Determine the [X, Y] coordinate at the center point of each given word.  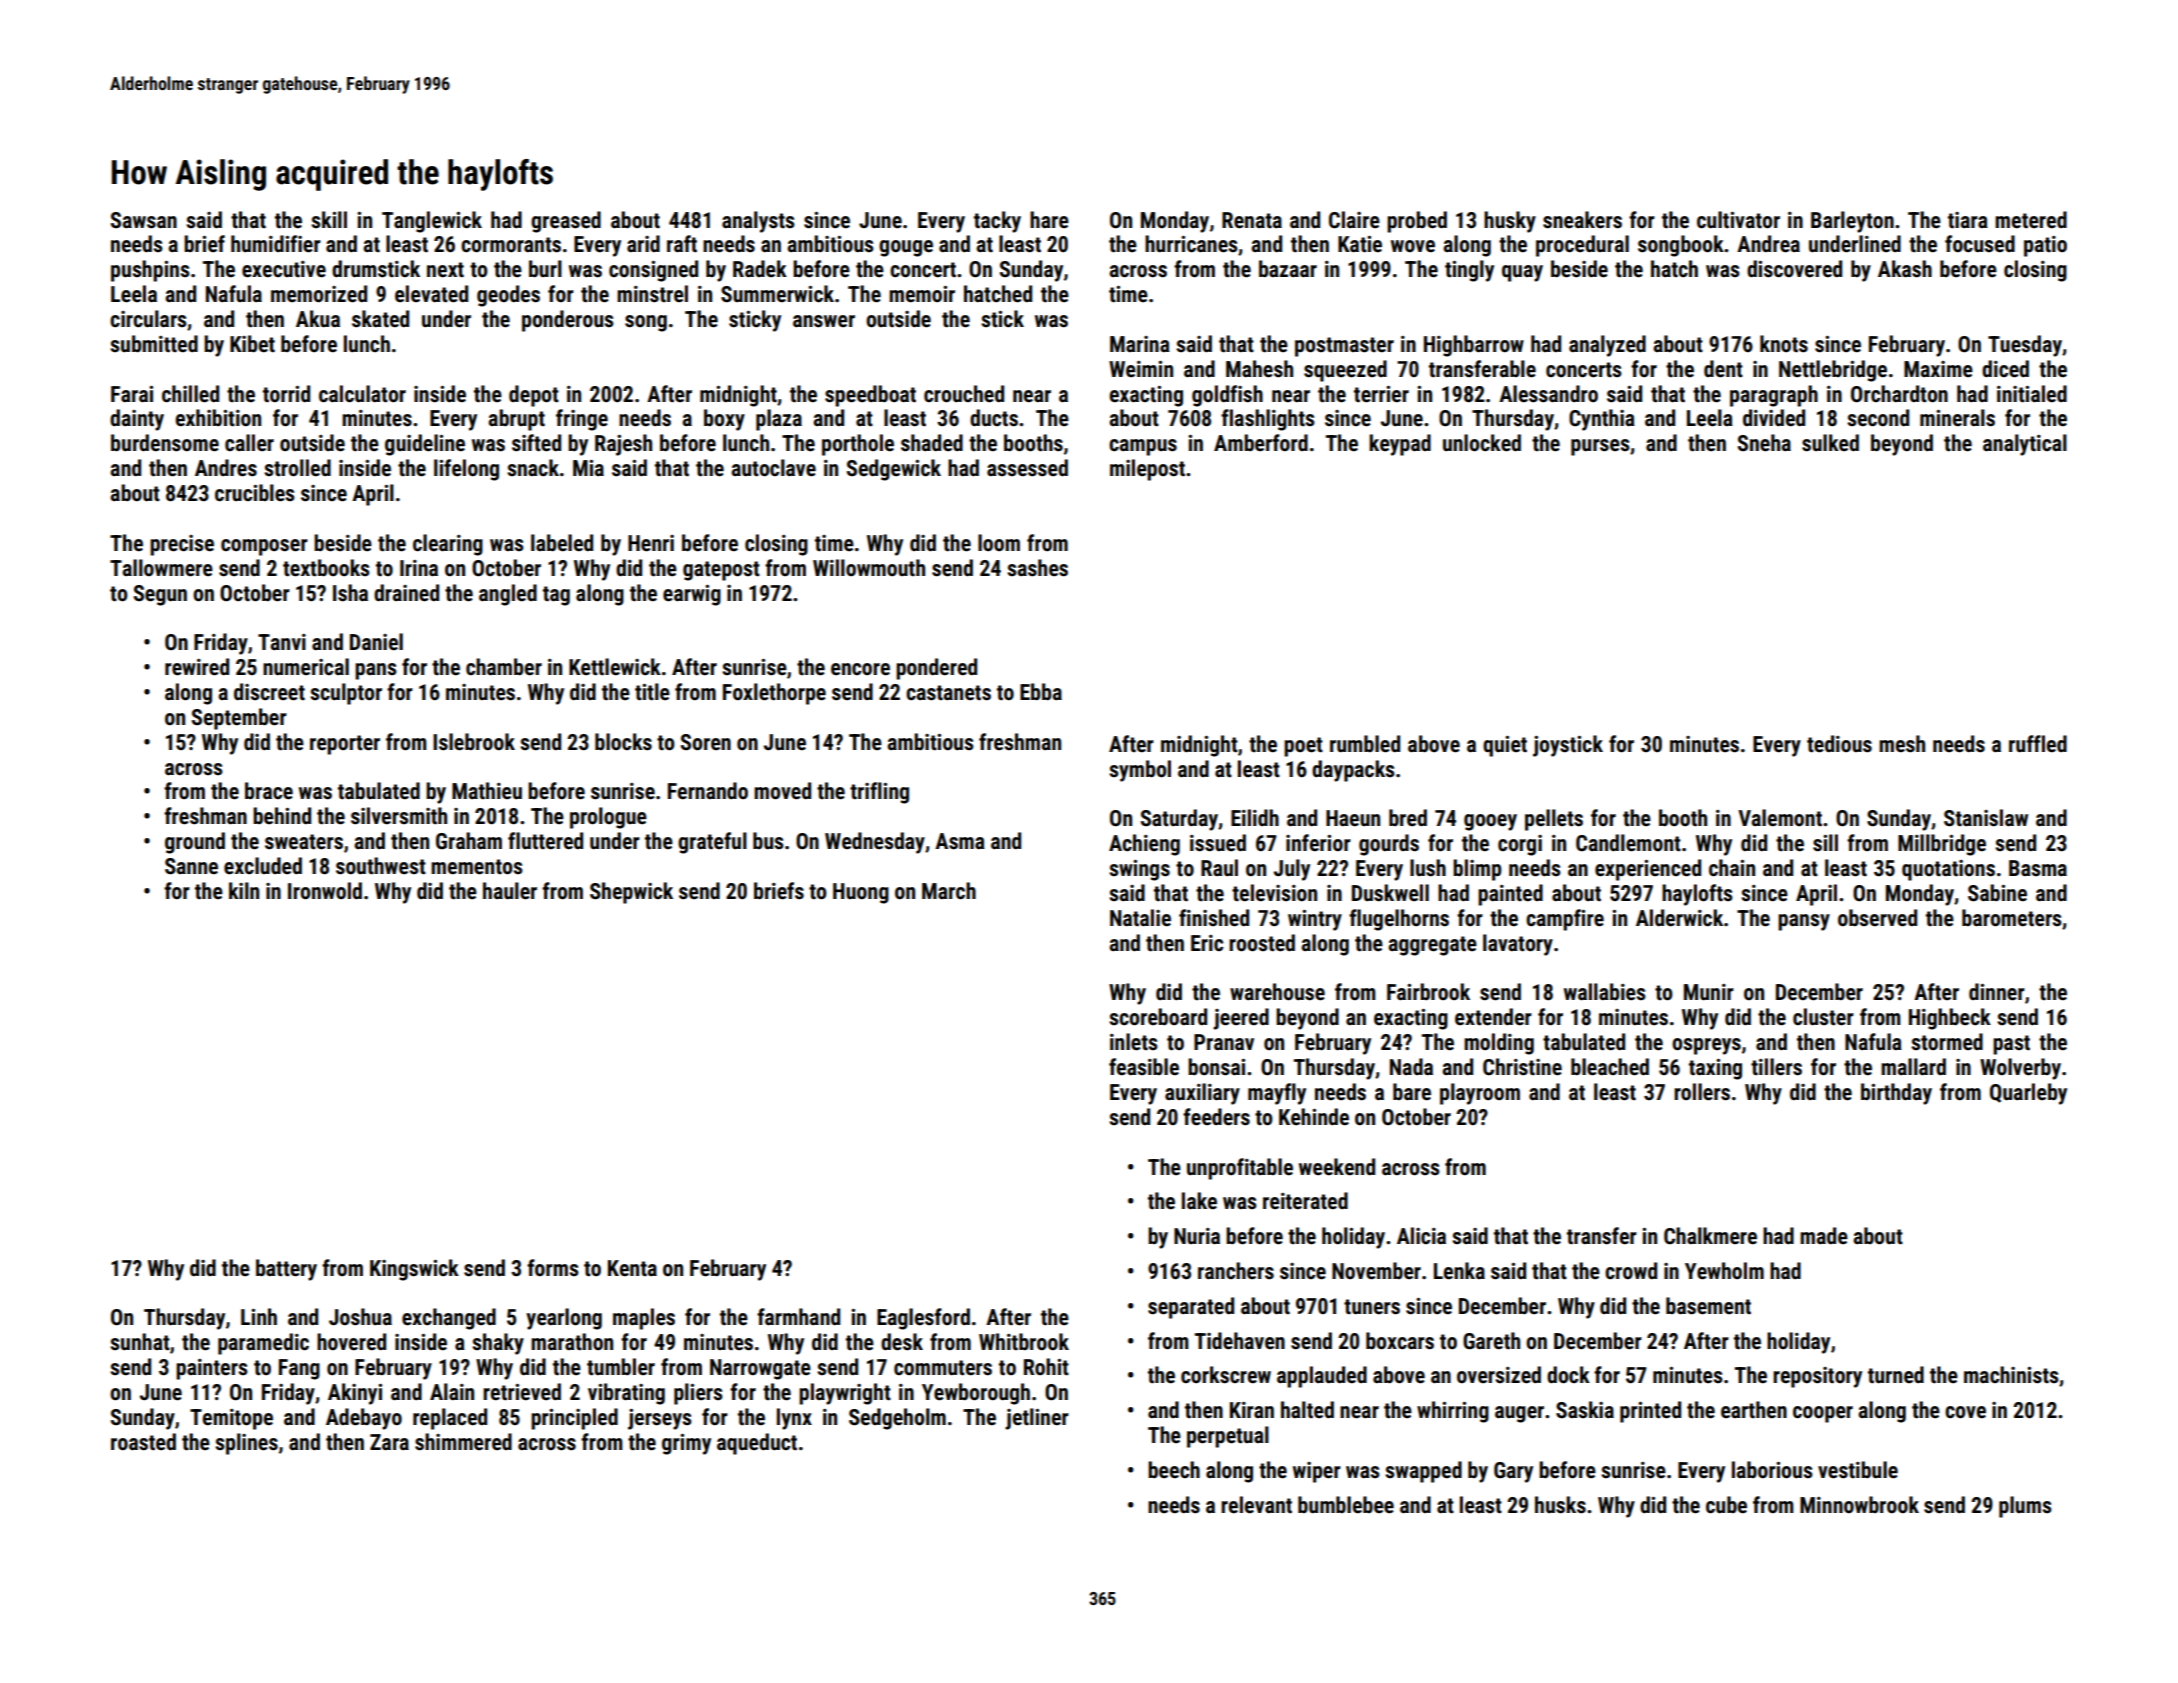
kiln [244, 890]
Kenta [632, 1268]
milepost [1147, 470]
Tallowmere [161, 568]
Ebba [1041, 692]
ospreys [1706, 1046]
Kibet [252, 344]
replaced [450, 1419]
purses [1600, 447]
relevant [1256, 1505]
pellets [1554, 820]
